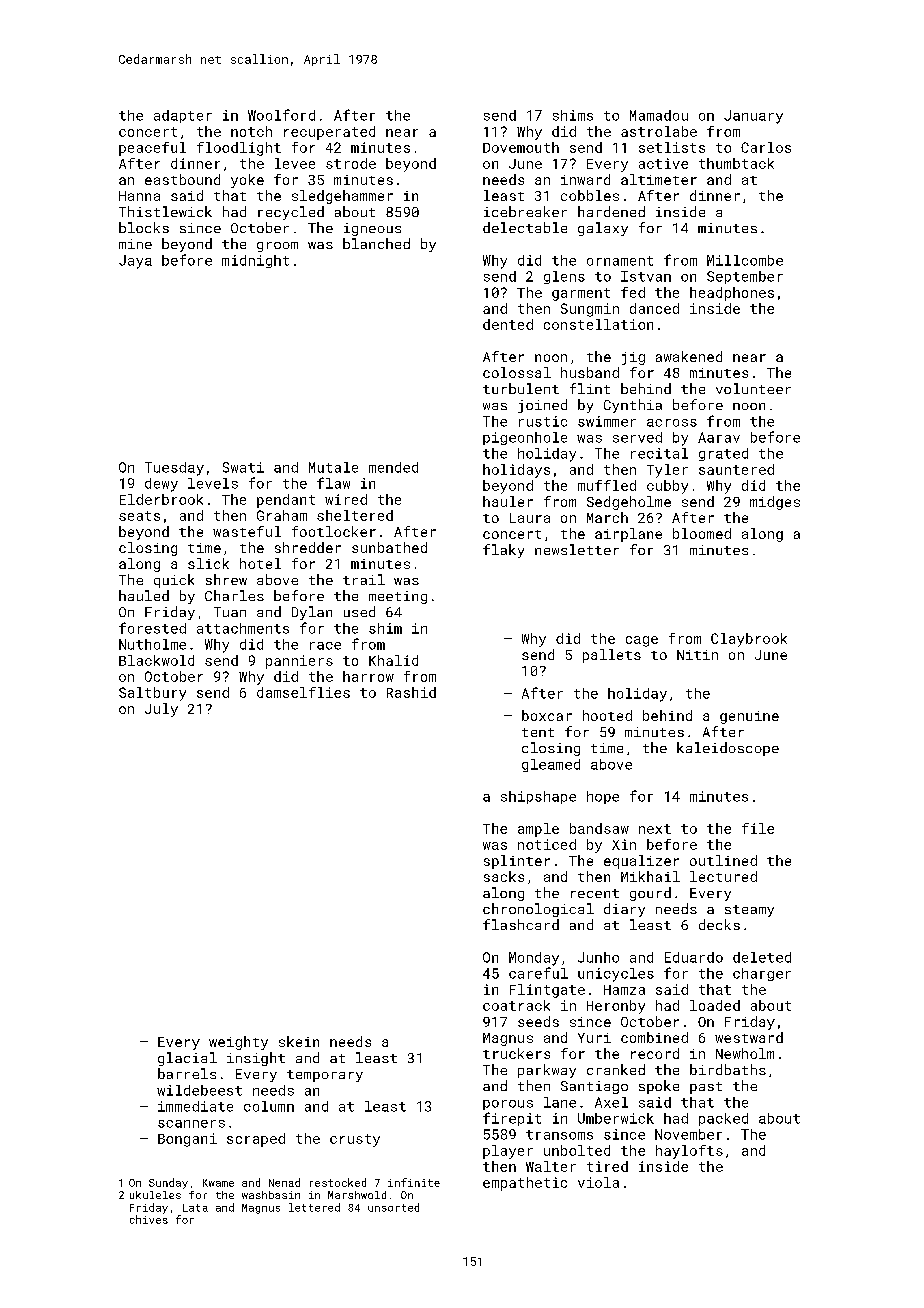  I want to click on Carlos, so click(766, 147).
